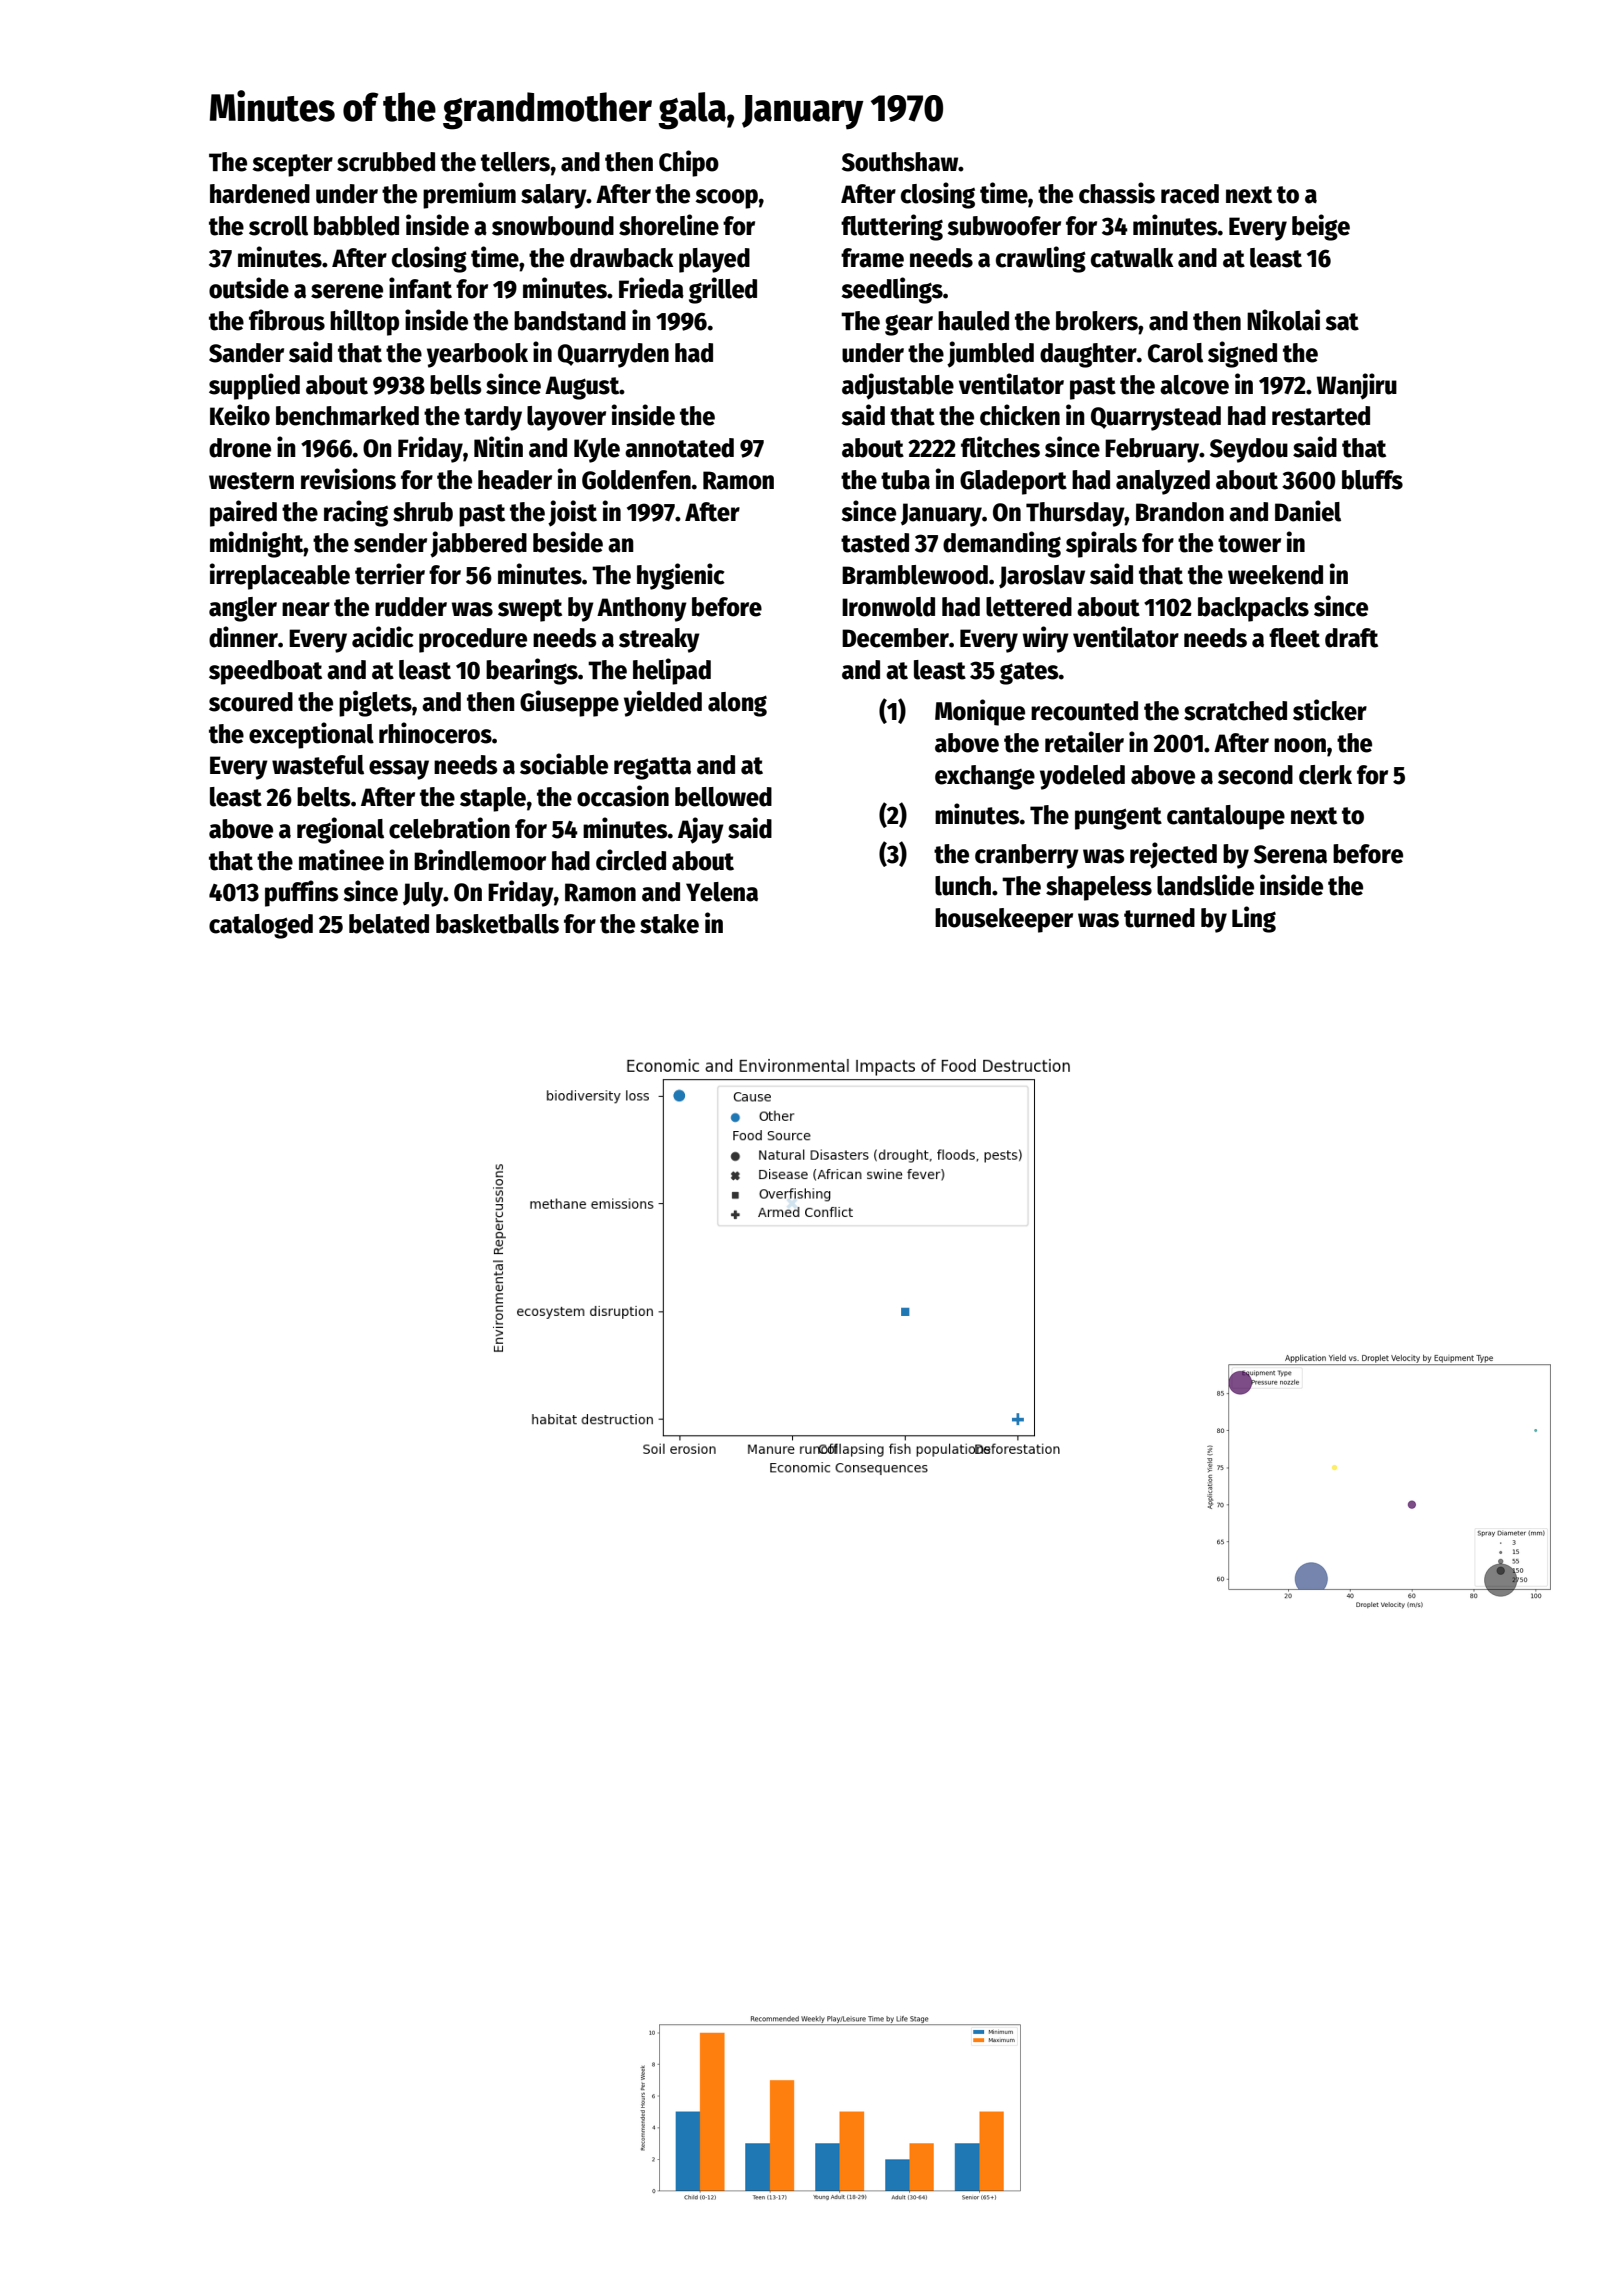 This page has height=2292, width=1620. Describe the element at coordinates (1330, 710) in the page. I see `sticker` at that location.
